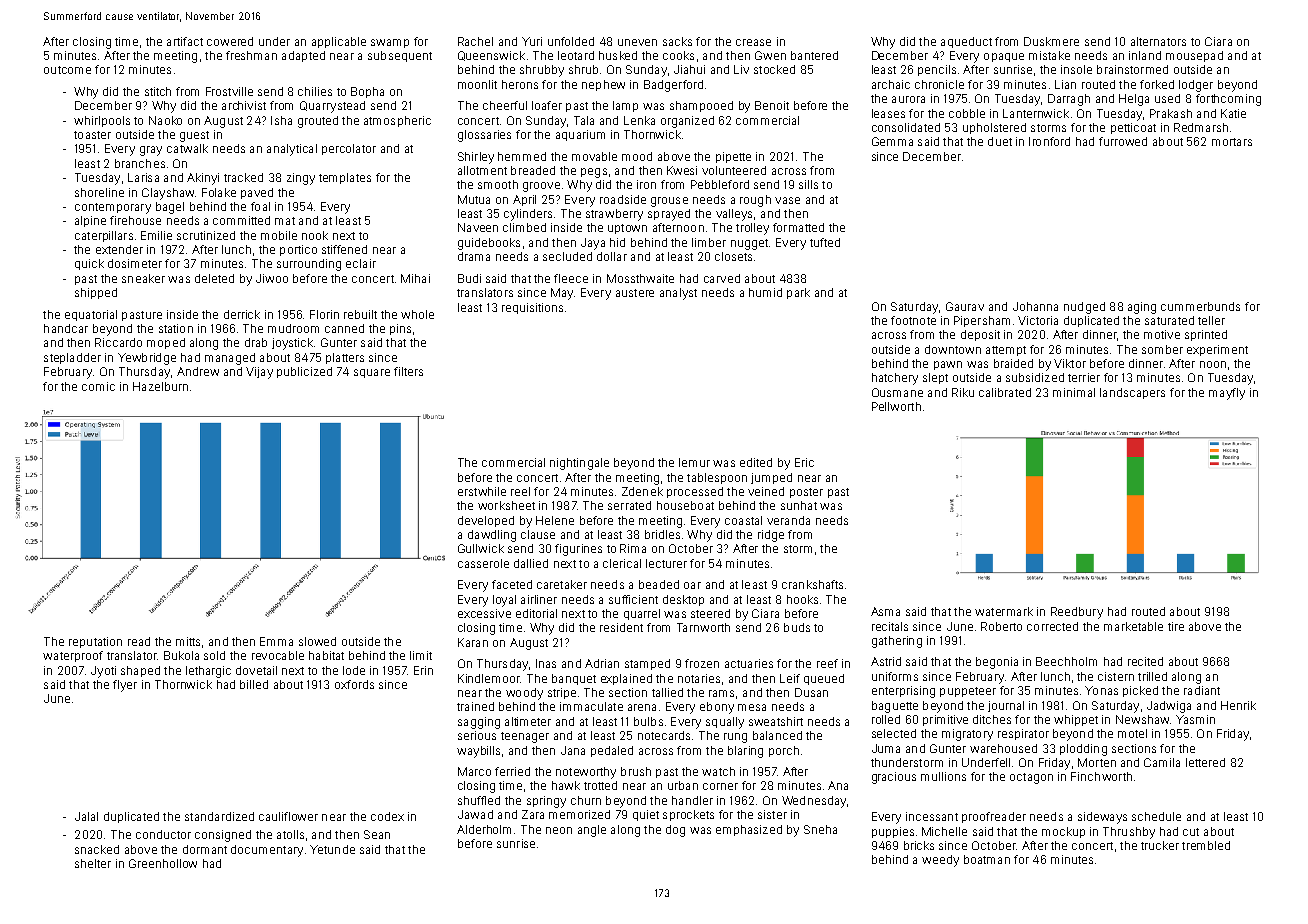 The image size is (1308, 924). I want to click on landscapers, so click(1132, 393).
